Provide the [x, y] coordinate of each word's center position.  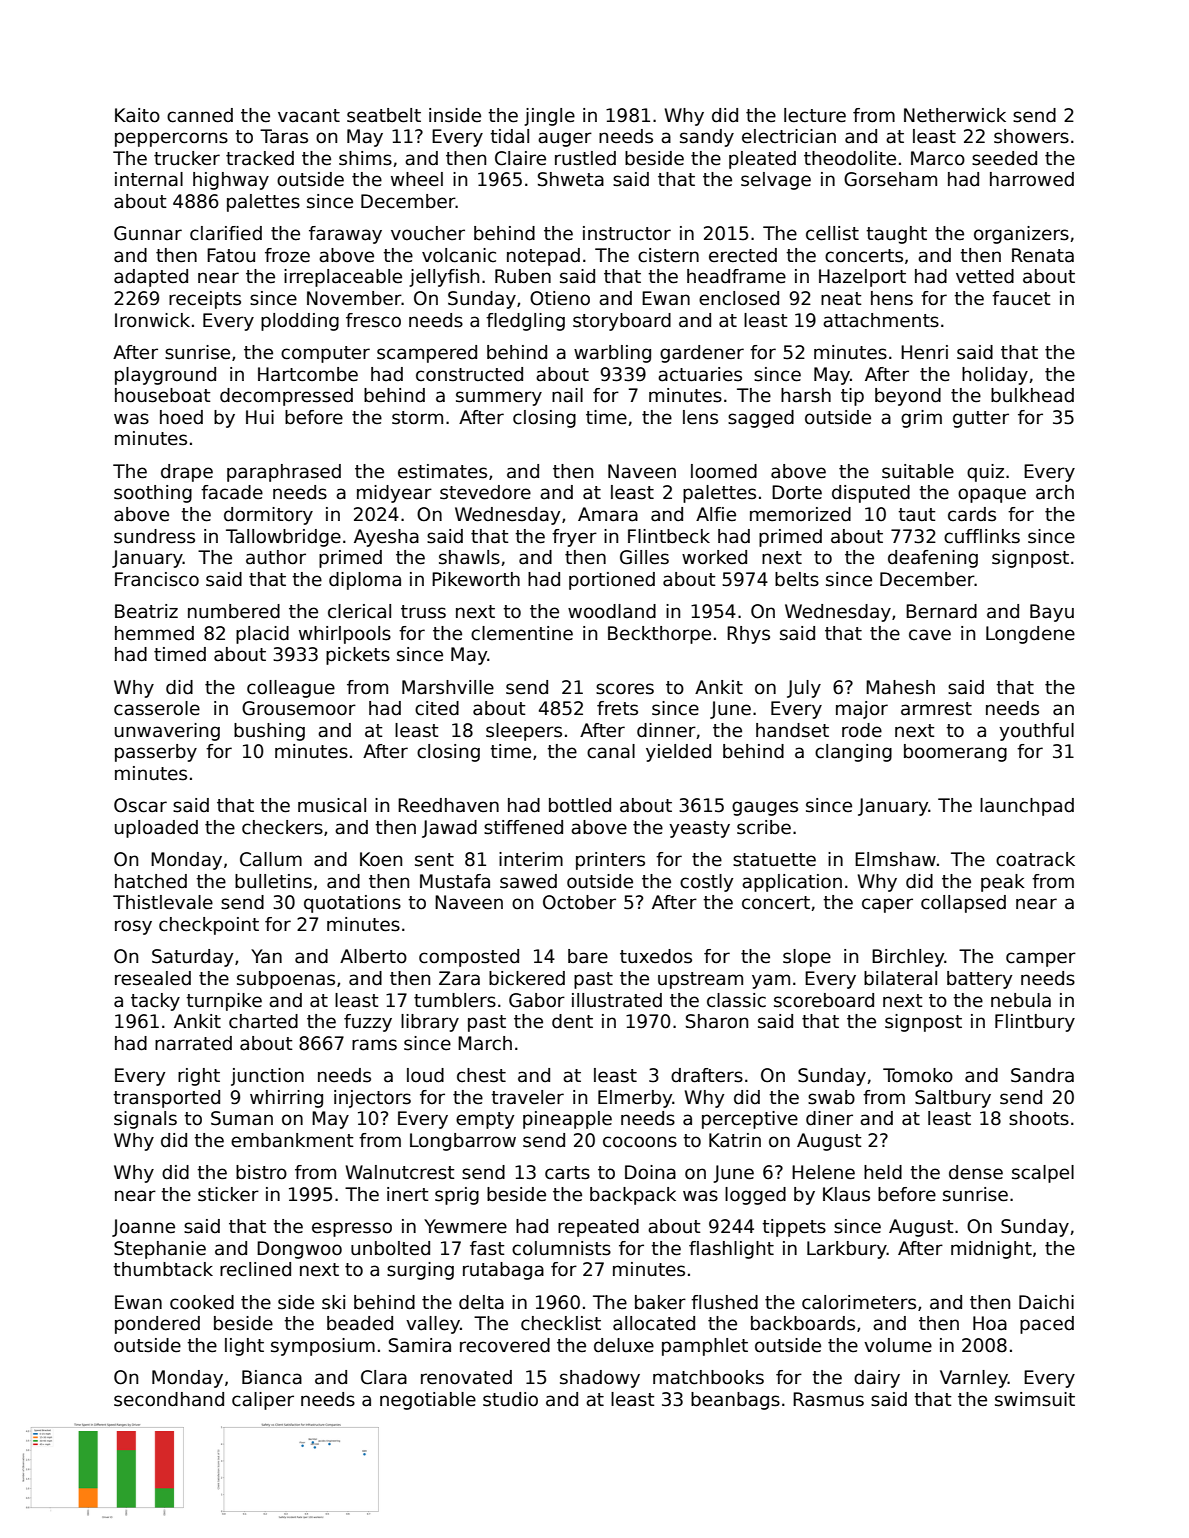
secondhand [169, 1399]
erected [743, 255]
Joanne [143, 1228]
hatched [151, 881]
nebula [1021, 1000]
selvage [776, 181]
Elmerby [635, 1099]
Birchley [908, 958]
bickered [527, 978]
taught [896, 235]
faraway [345, 235]
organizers [1021, 235]
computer [325, 354]
